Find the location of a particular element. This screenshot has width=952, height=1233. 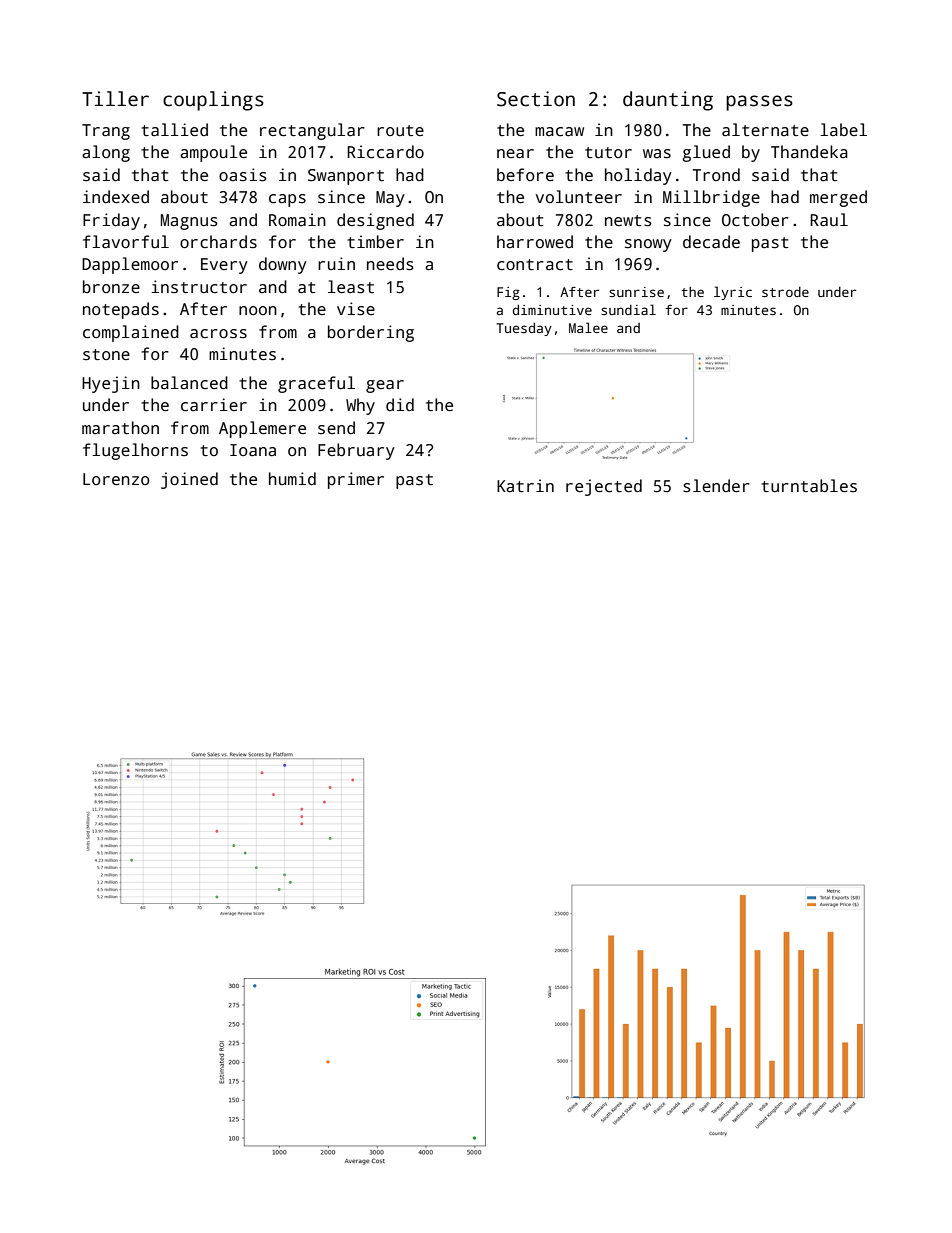

couplings is located at coordinates (213, 101).
